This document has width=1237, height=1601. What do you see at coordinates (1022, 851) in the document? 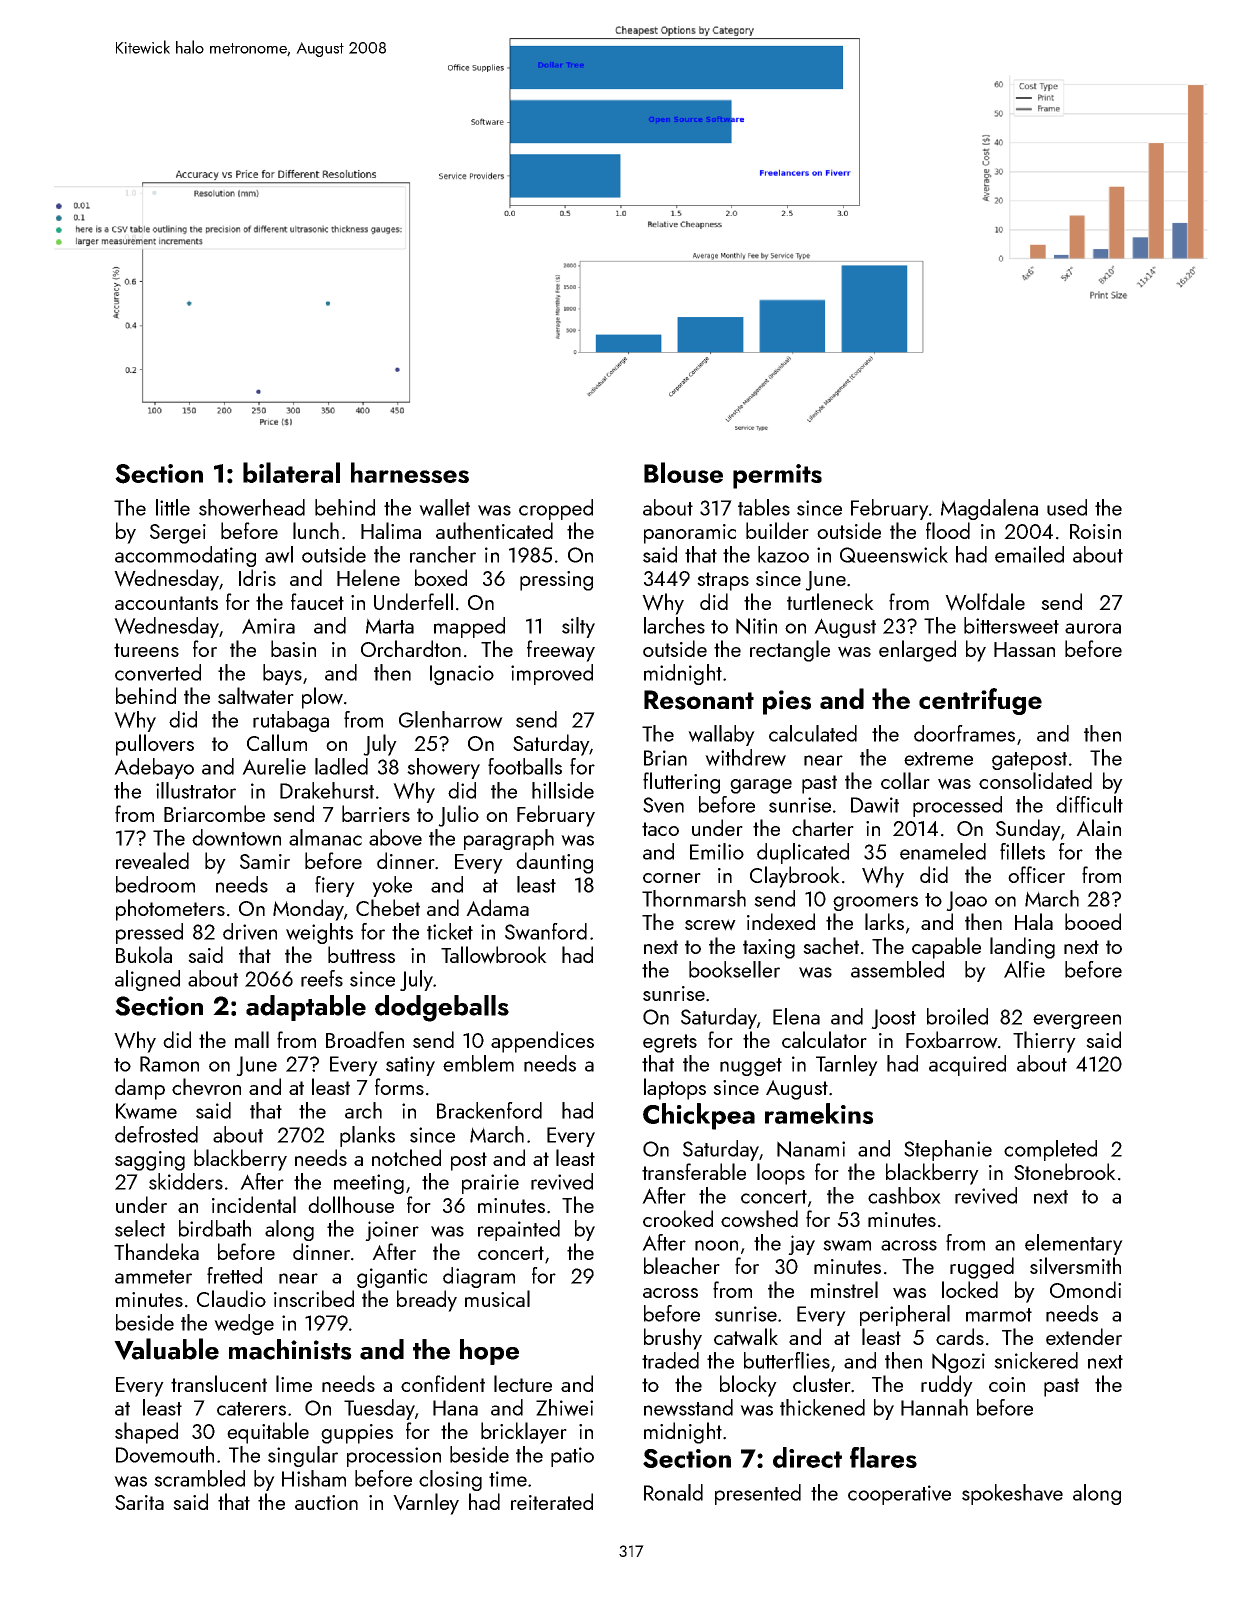
I see `fillets` at bounding box center [1022, 851].
